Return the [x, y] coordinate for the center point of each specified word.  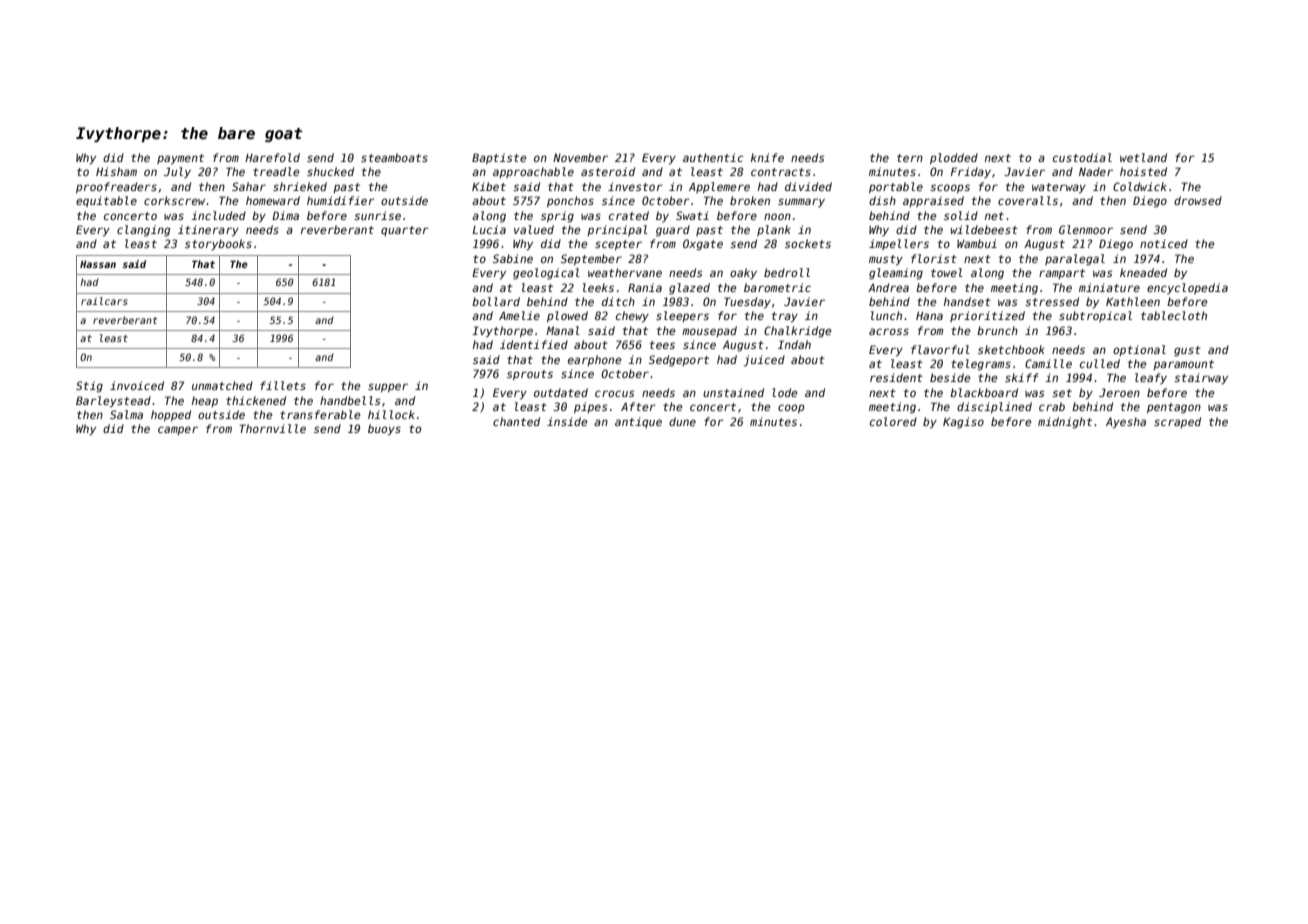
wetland [1143, 157]
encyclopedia [1187, 288]
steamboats [394, 157]
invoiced [137, 385]
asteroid [608, 171]
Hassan [98, 264]
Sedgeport [679, 361]
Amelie [519, 315]
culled [1100, 363]
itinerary [208, 231]
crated [629, 215]
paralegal [1075, 260]
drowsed [1198, 200]
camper [178, 430]
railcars [104, 301]
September [591, 259]
